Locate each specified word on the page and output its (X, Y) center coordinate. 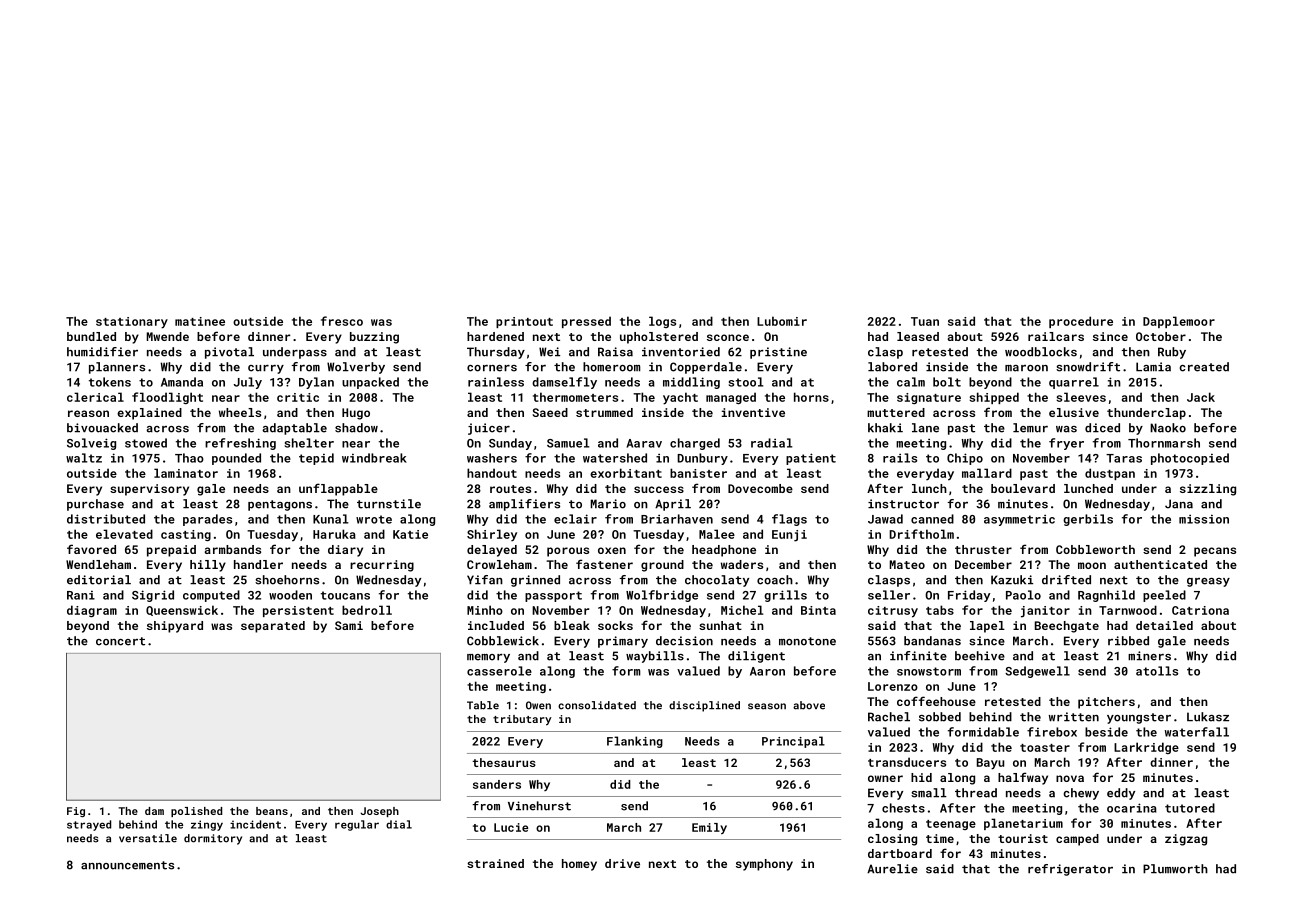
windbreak (374, 458)
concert (120, 641)
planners (117, 368)
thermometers (575, 397)
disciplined (704, 706)
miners (1149, 656)
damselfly (564, 383)
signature (929, 398)
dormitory (213, 839)
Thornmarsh (1164, 443)
